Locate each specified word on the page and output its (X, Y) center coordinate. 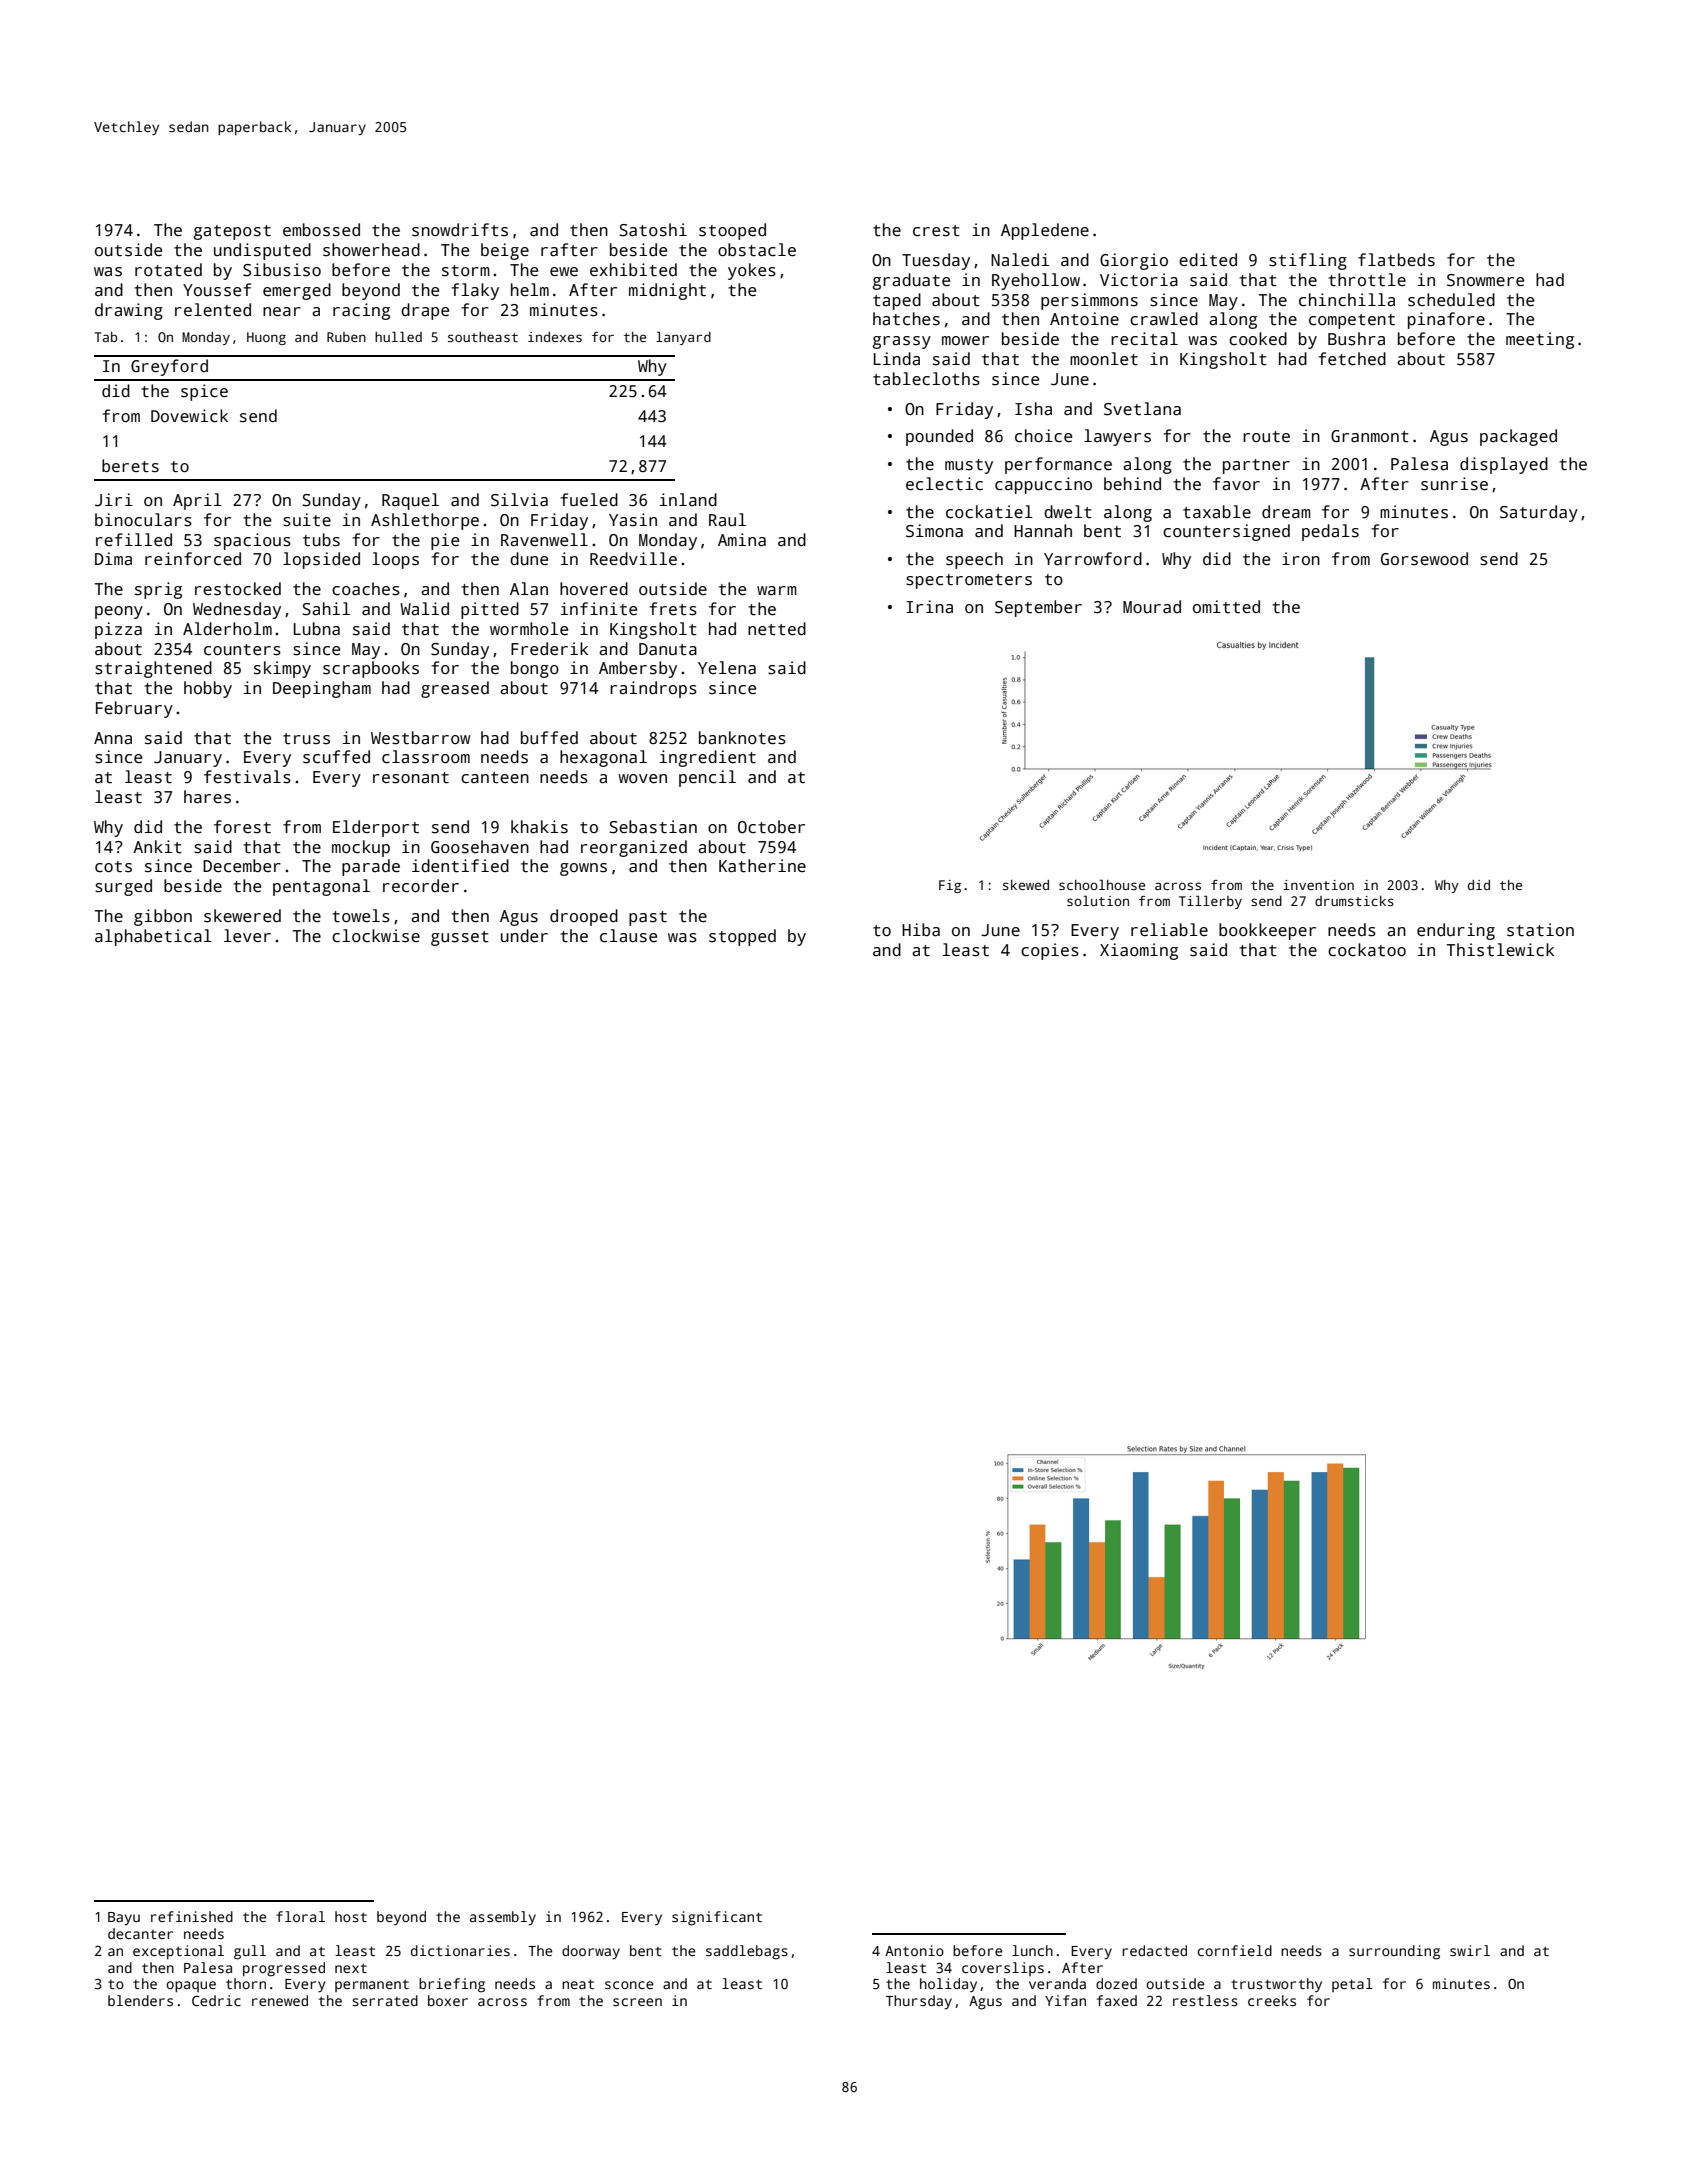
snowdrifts (460, 230)
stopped (742, 937)
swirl (1470, 1950)
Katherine (762, 866)
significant (717, 1918)
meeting (1540, 340)
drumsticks (1354, 901)
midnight (667, 291)
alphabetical (153, 937)
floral (300, 1916)
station (1540, 930)
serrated (385, 2000)
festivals (247, 777)
